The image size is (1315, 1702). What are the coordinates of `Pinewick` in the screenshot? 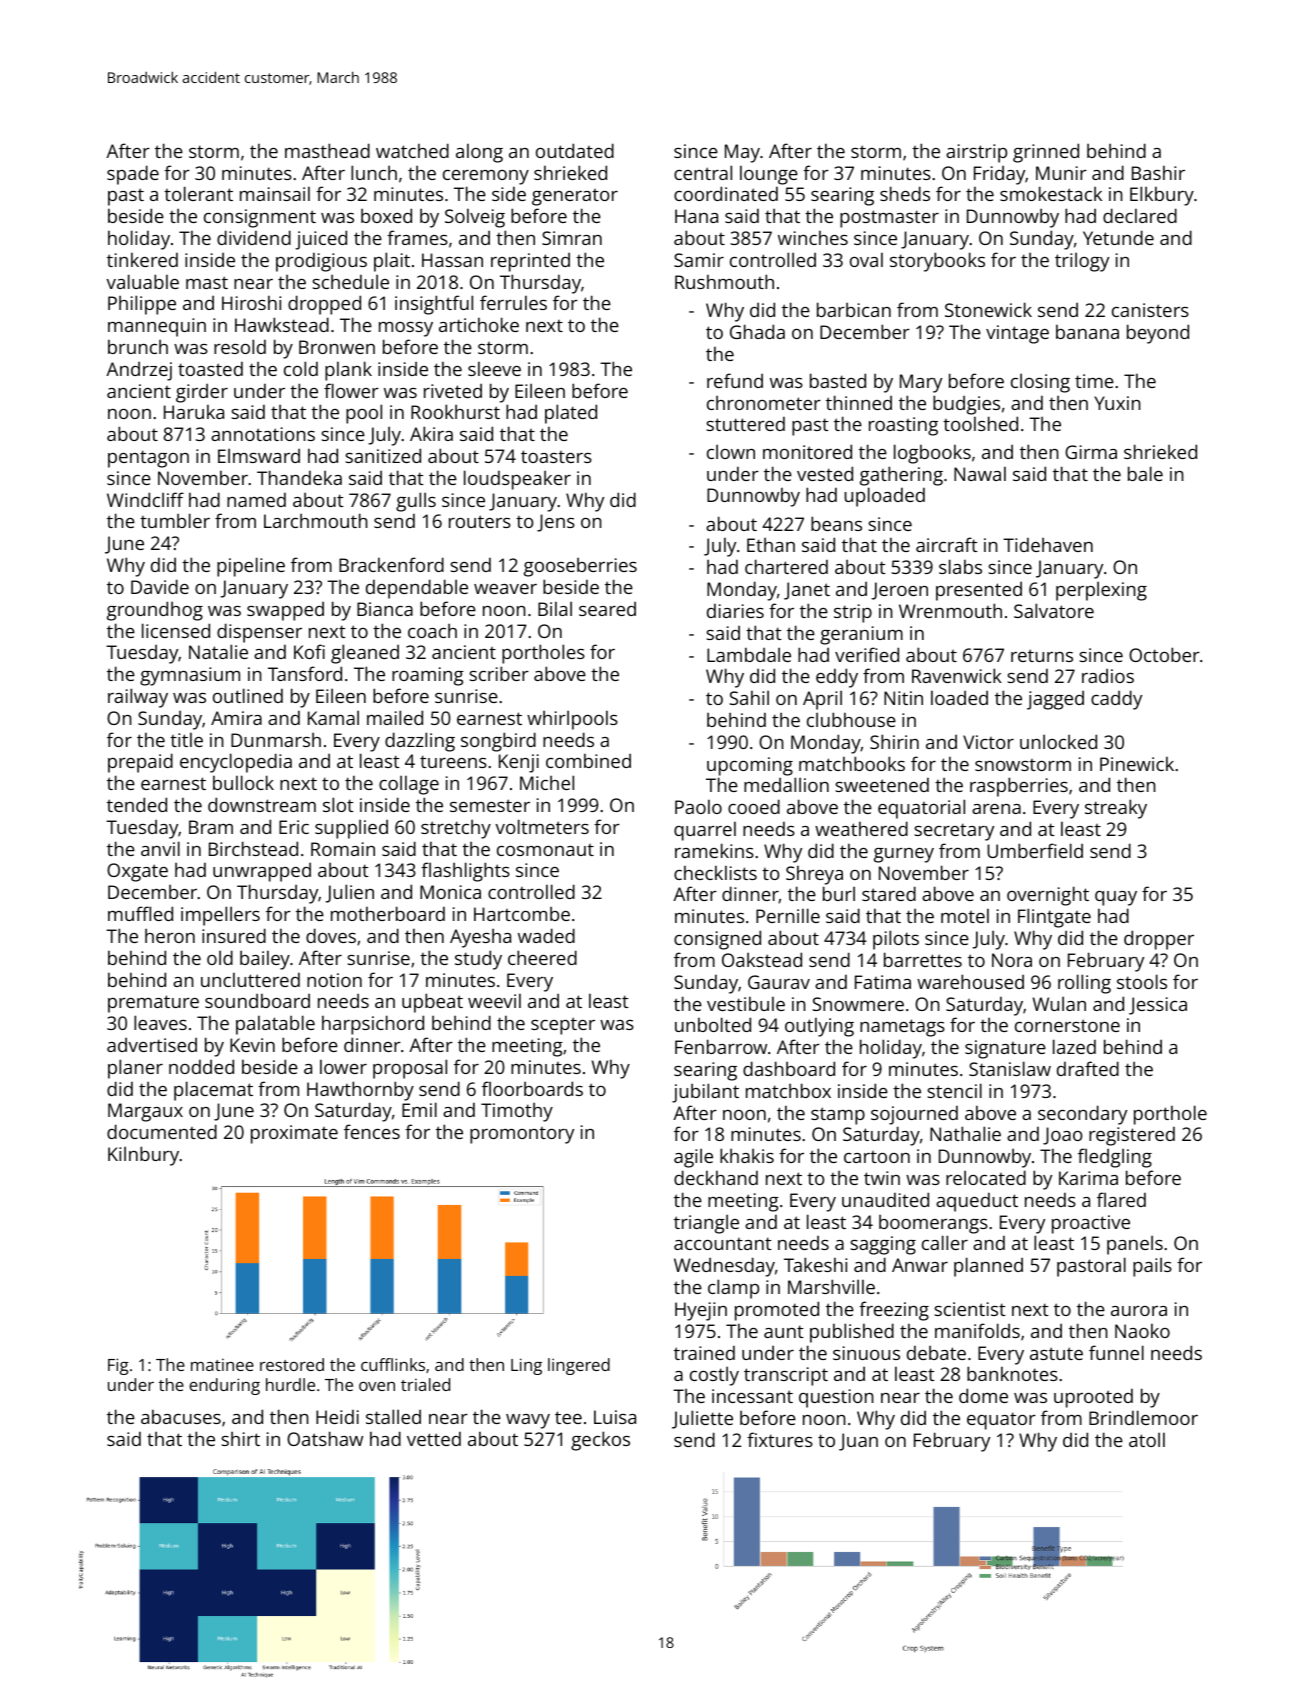 It's located at (1137, 763).
